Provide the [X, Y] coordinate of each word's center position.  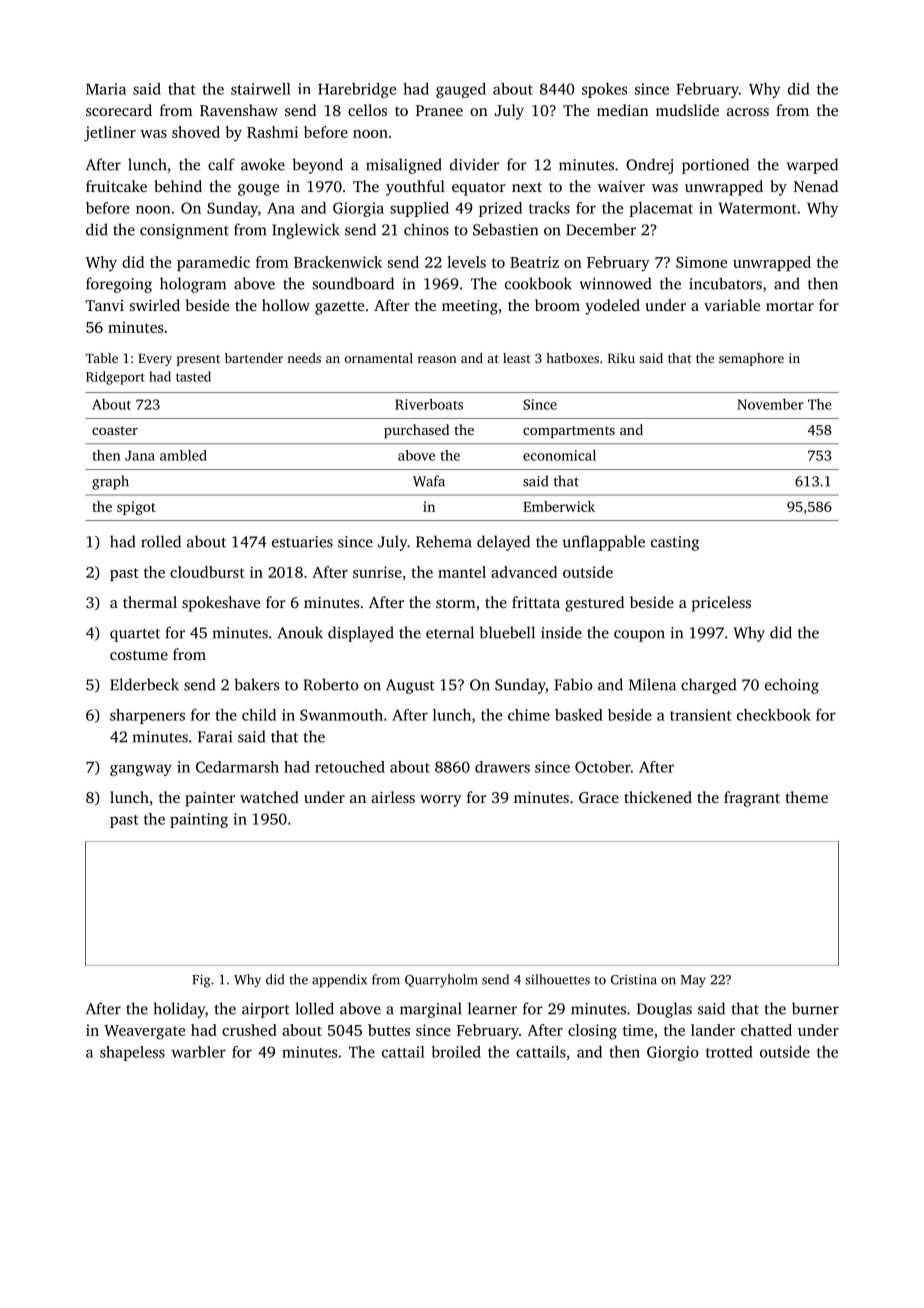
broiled [456, 1052]
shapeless [132, 1053]
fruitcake [116, 186]
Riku [621, 358]
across [748, 112]
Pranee [439, 110]
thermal [150, 602]
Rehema [444, 541]
